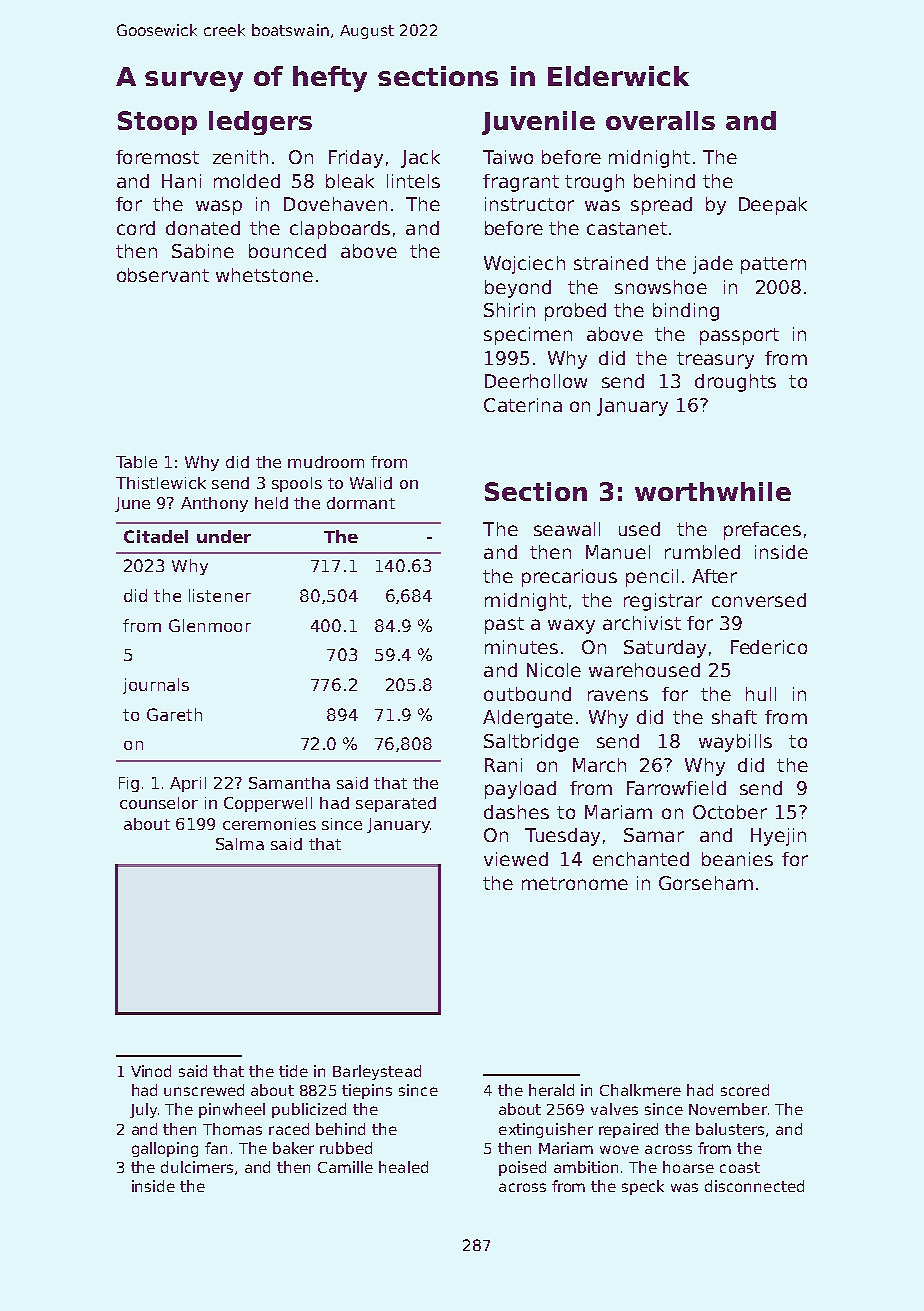  I want to click on dulcimers, so click(197, 1167).
